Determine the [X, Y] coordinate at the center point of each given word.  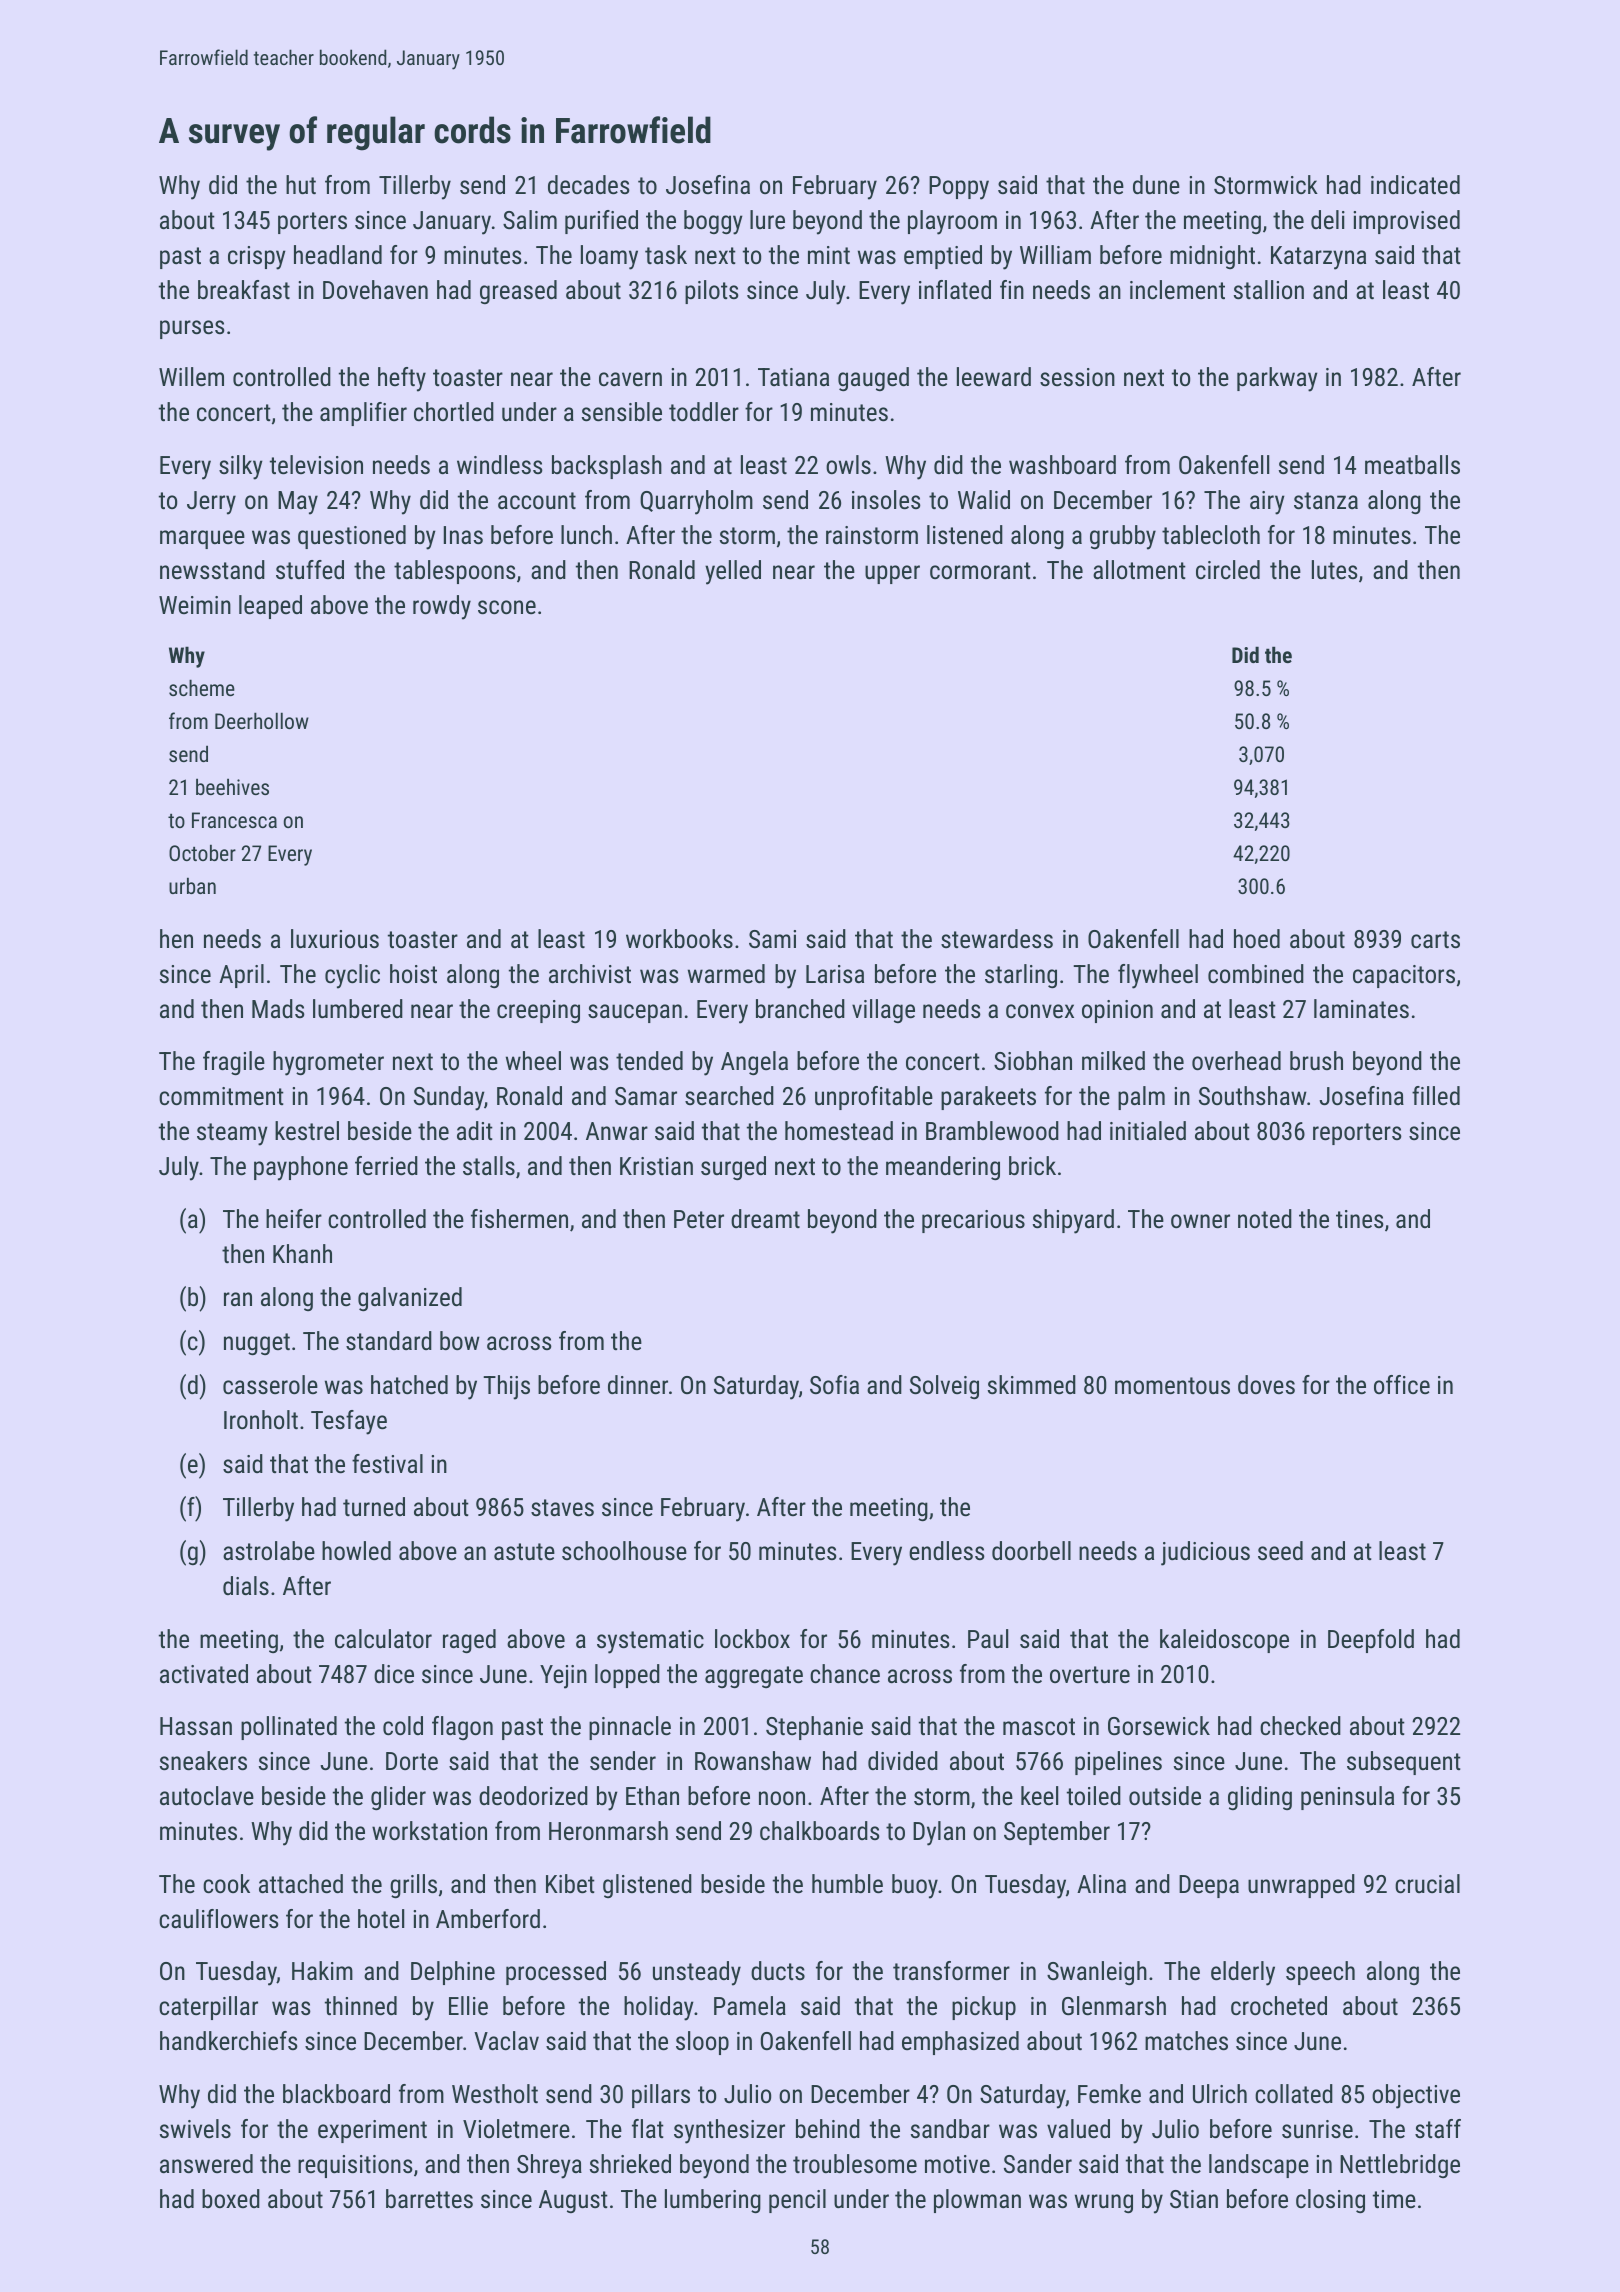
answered [206, 2163]
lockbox [752, 1638]
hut [301, 184]
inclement [1177, 289]
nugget [257, 1344]
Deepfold [1371, 1641]
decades [589, 184]
